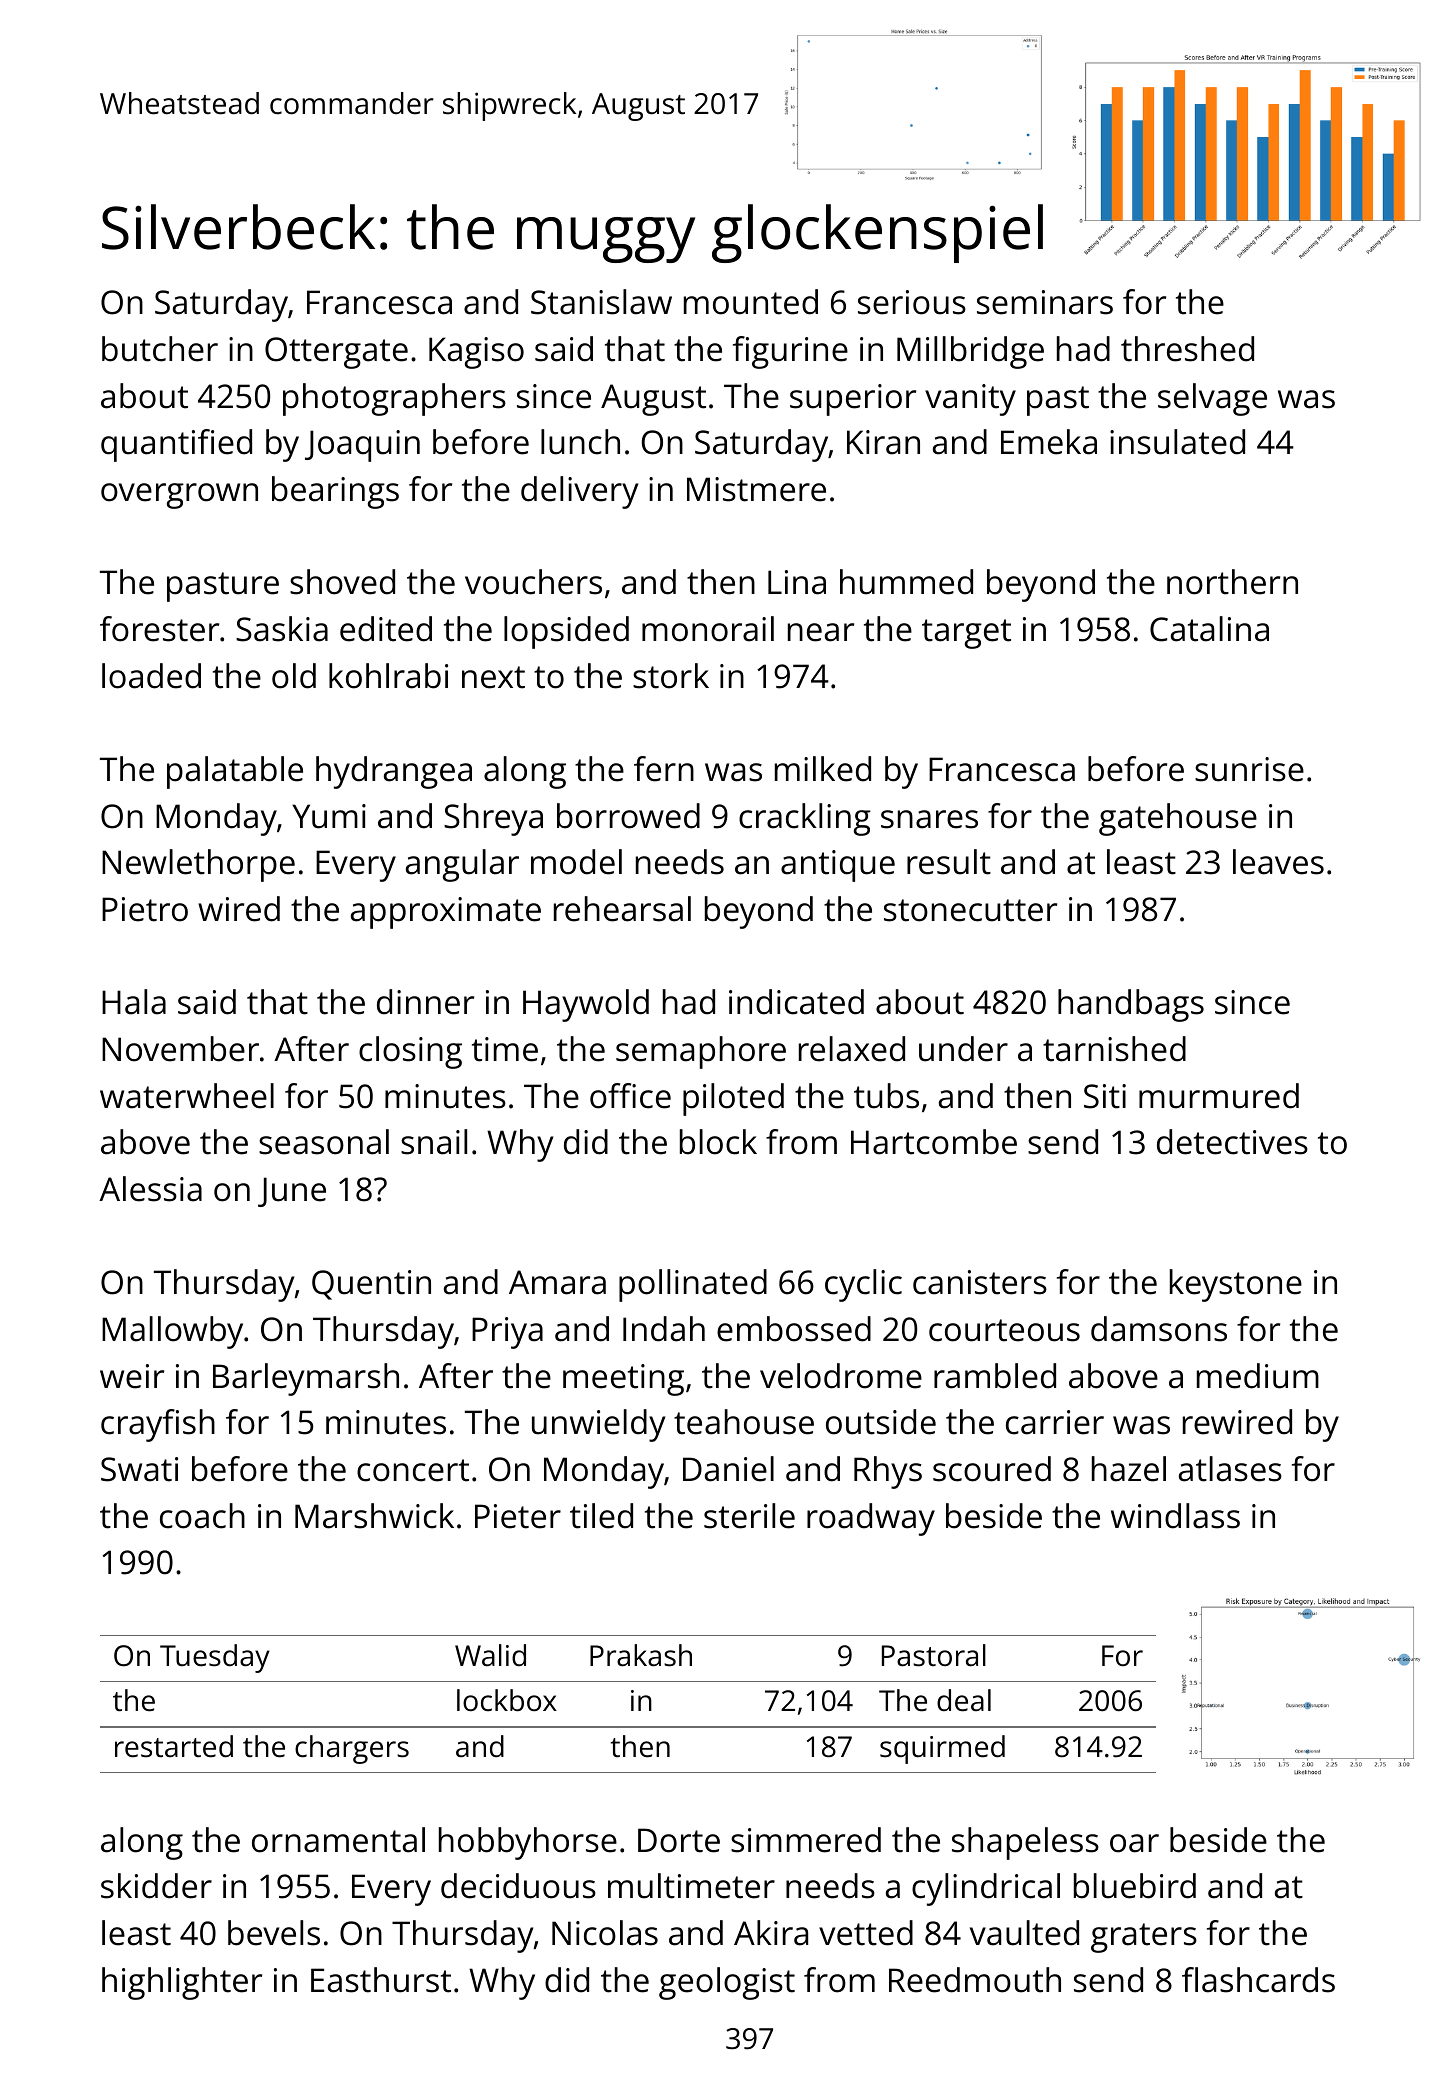 This screenshot has width=1450, height=2100. What do you see at coordinates (202, 1516) in the screenshot?
I see `coach` at bounding box center [202, 1516].
